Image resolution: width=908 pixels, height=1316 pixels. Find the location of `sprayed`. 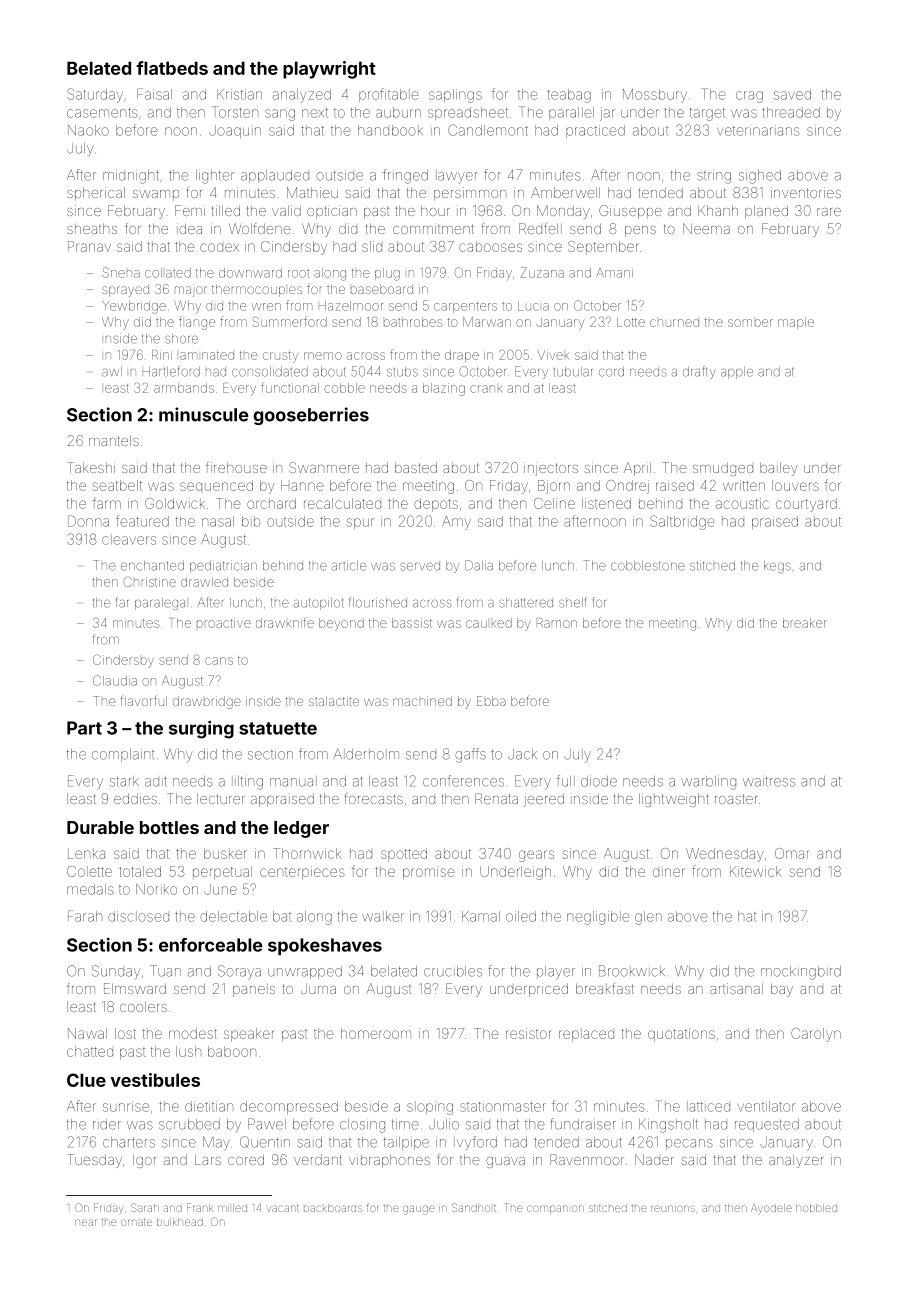

sprayed is located at coordinates (125, 291).
